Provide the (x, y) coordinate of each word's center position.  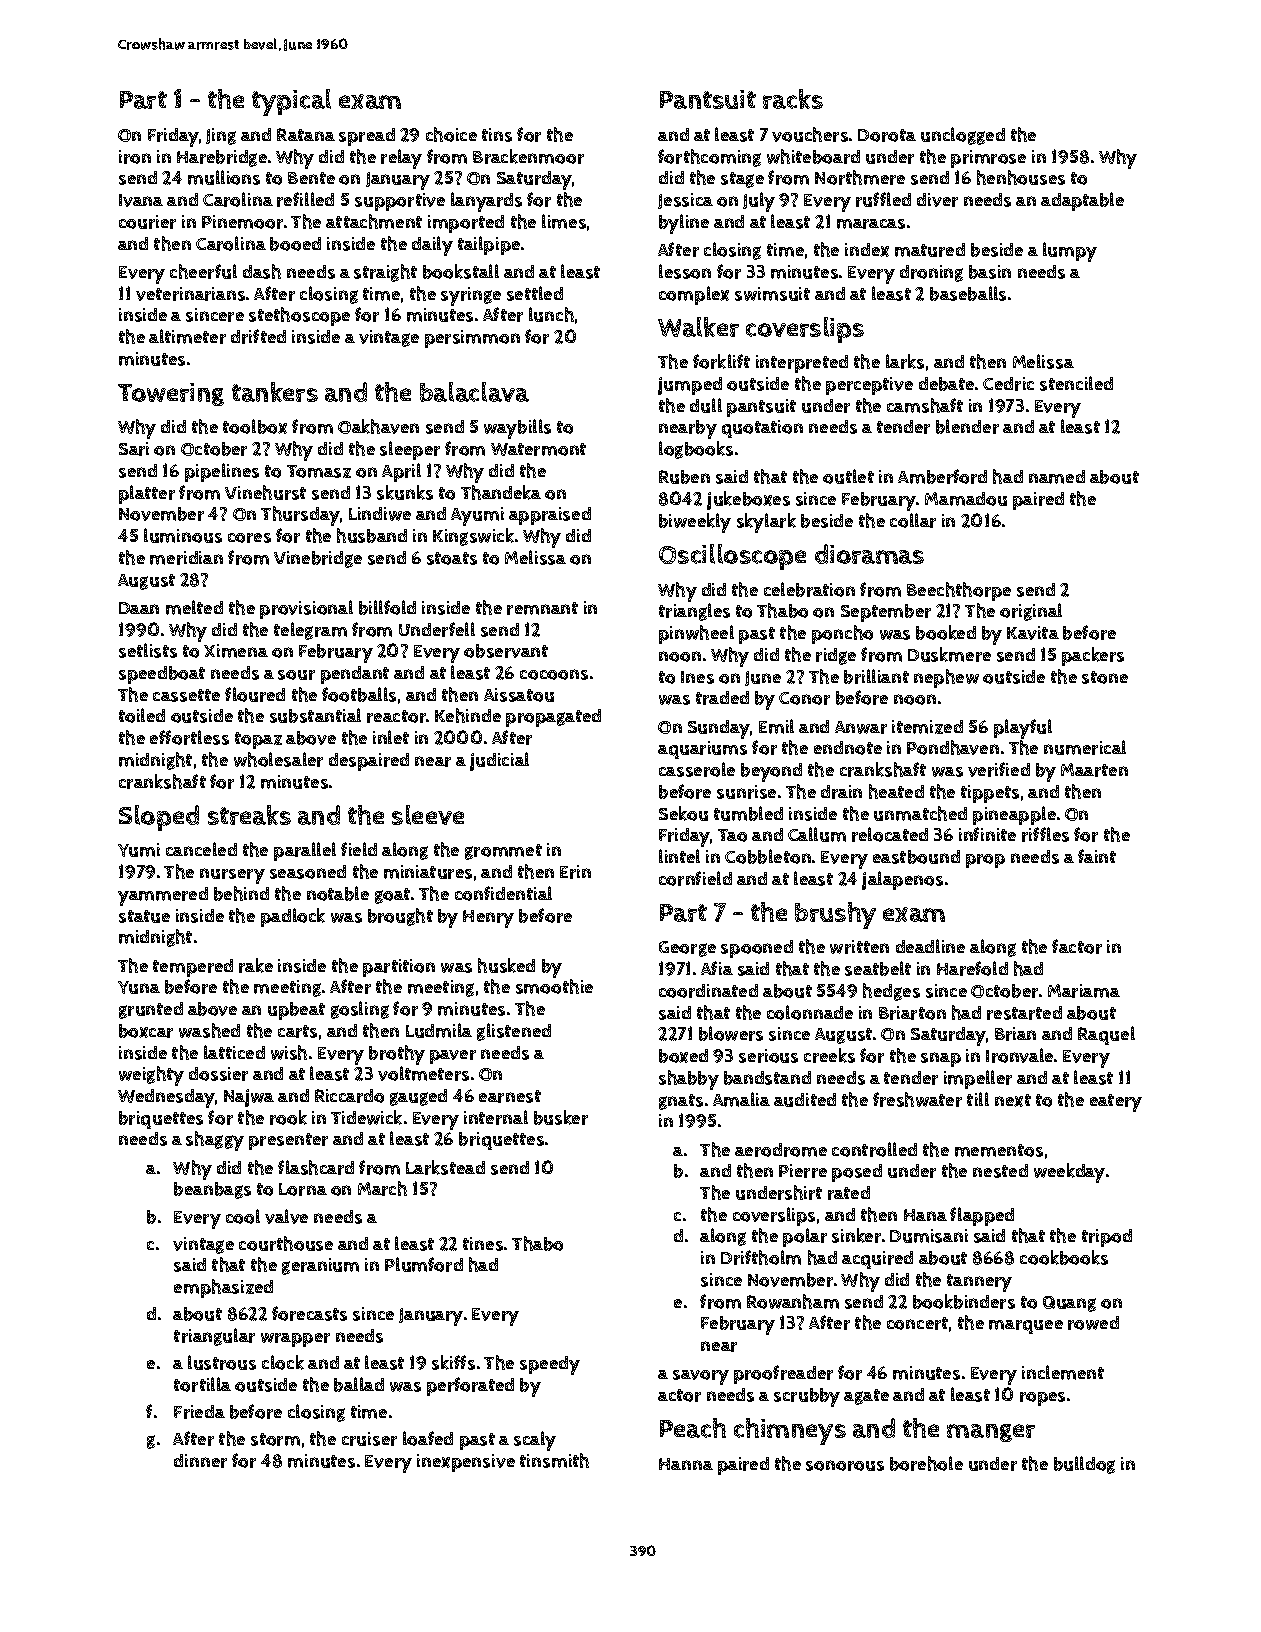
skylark (766, 523)
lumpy (1070, 252)
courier (147, 222)
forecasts (309, 1313)
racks (793, 99)
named (1057, 477)
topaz (258, 740)
